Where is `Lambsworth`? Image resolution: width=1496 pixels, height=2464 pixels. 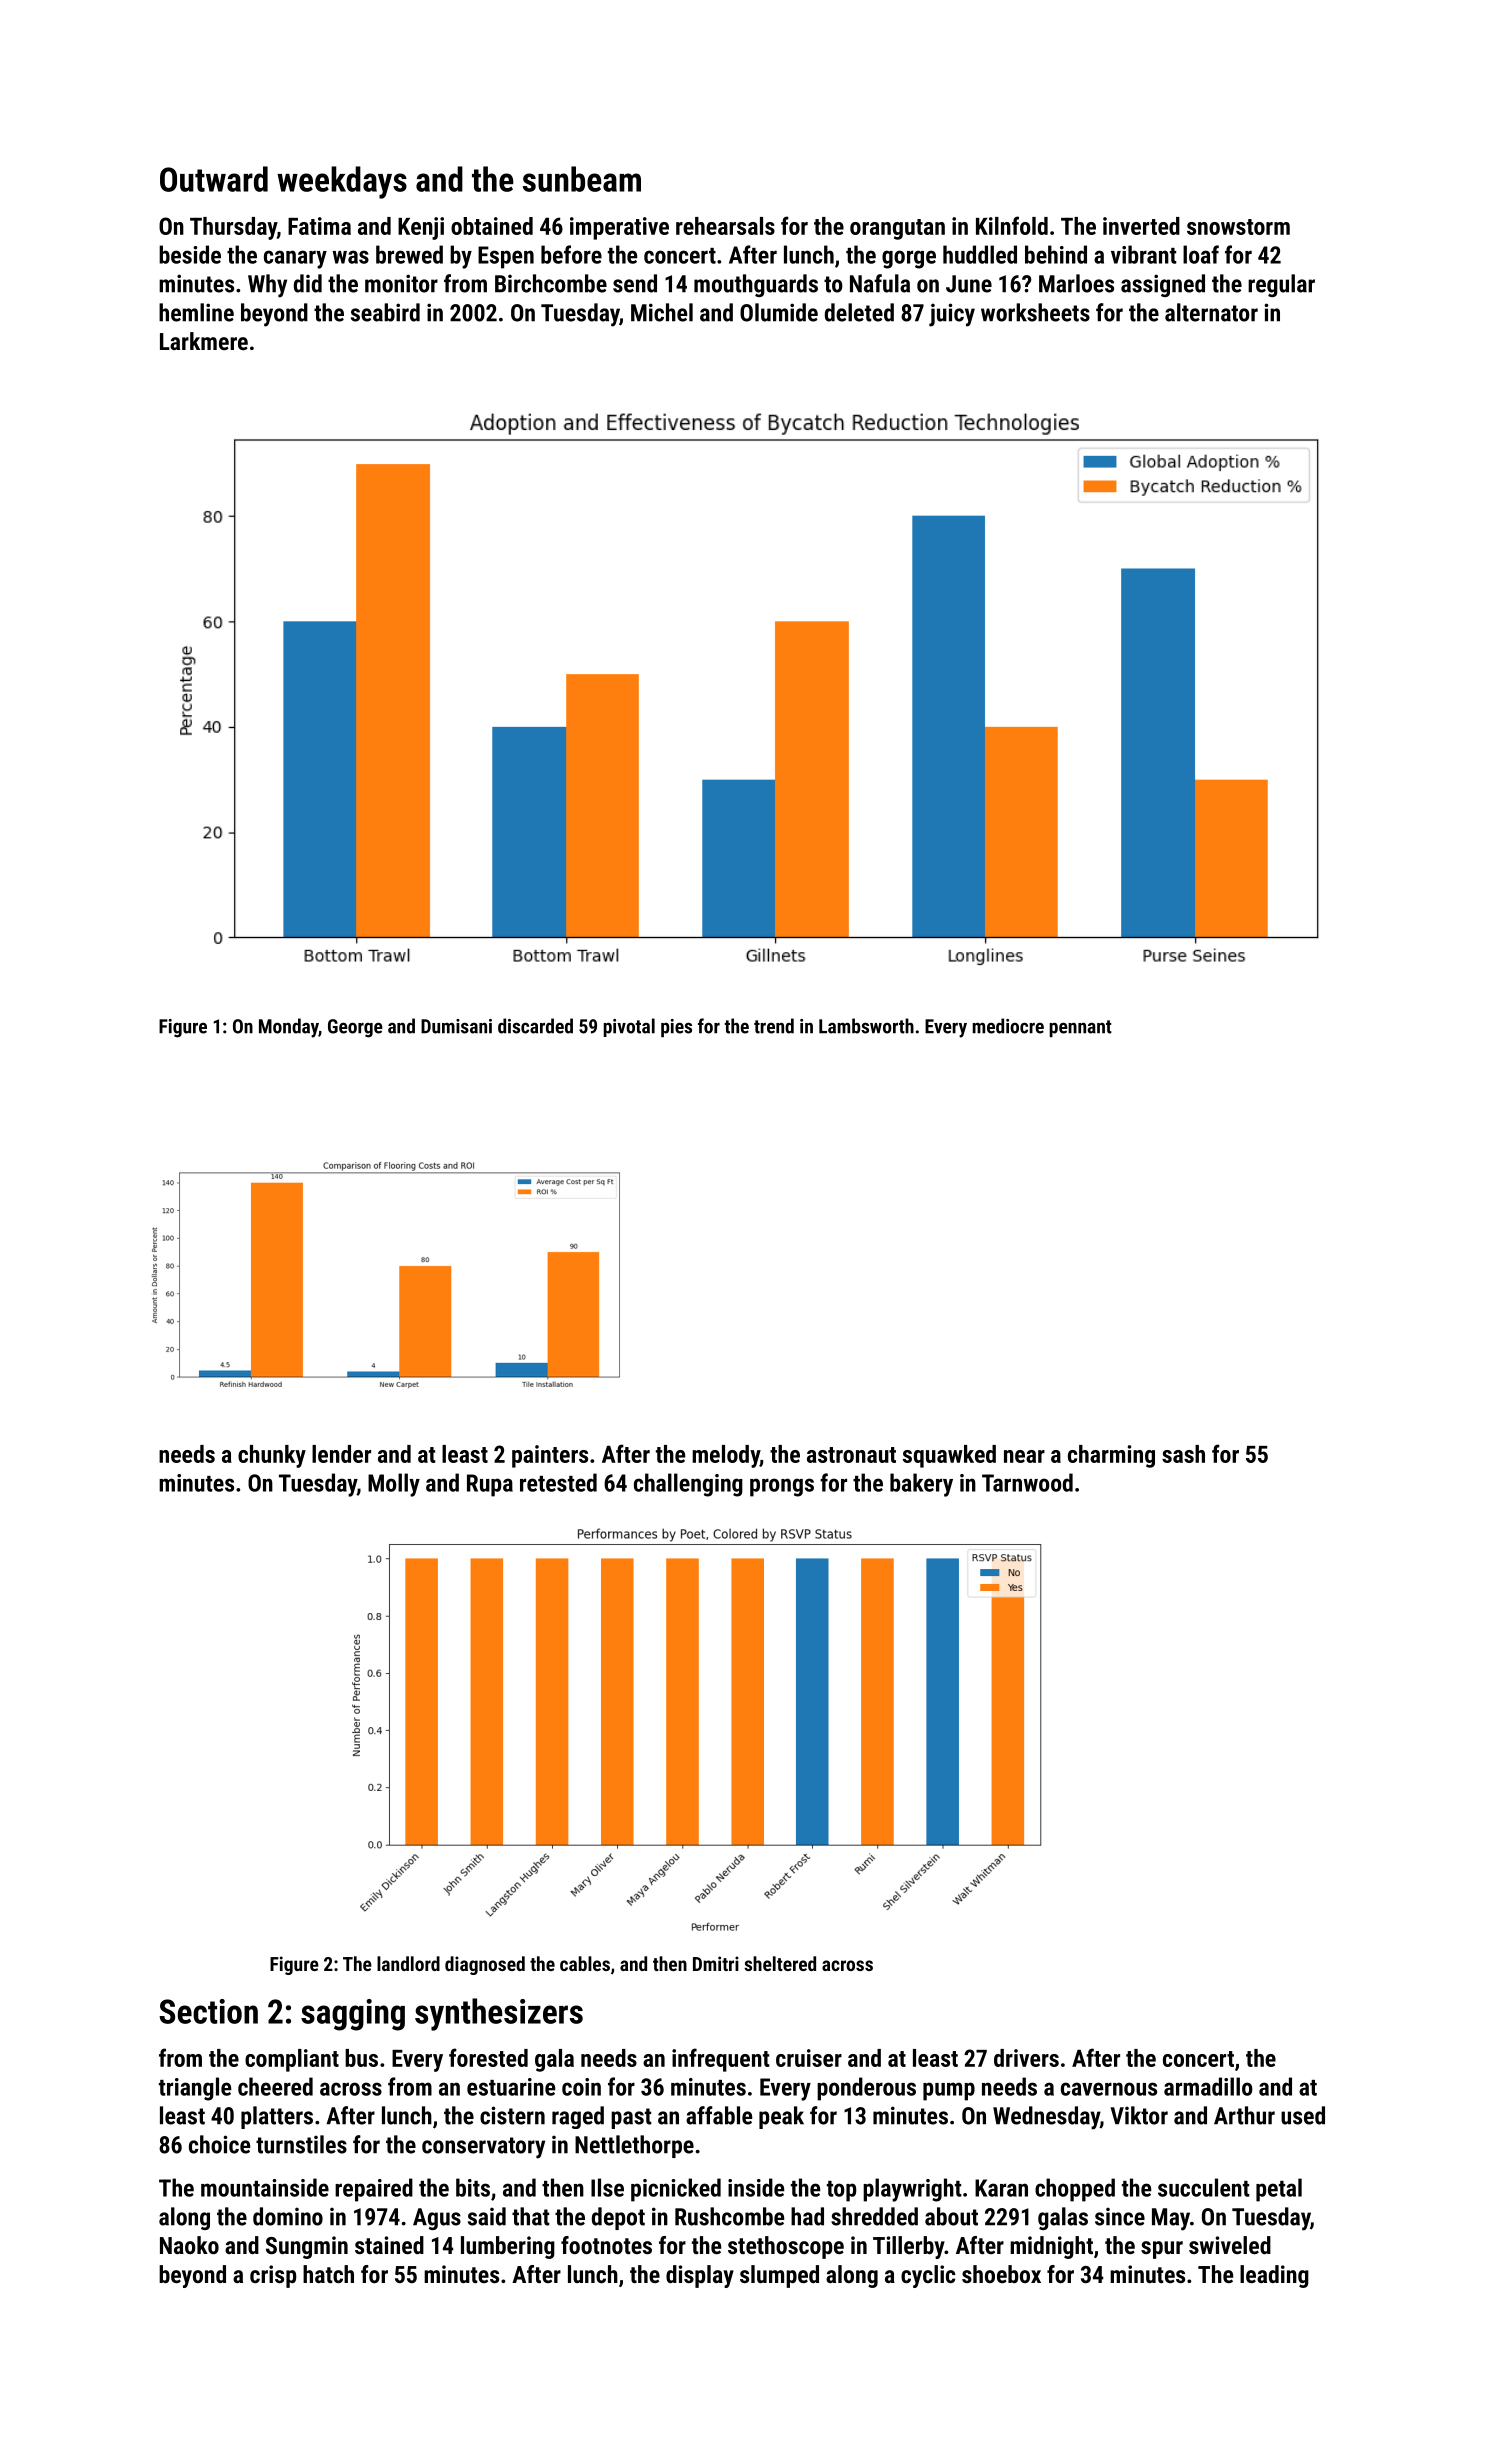
Lambsworth is located at coordinates (866, 1026).
